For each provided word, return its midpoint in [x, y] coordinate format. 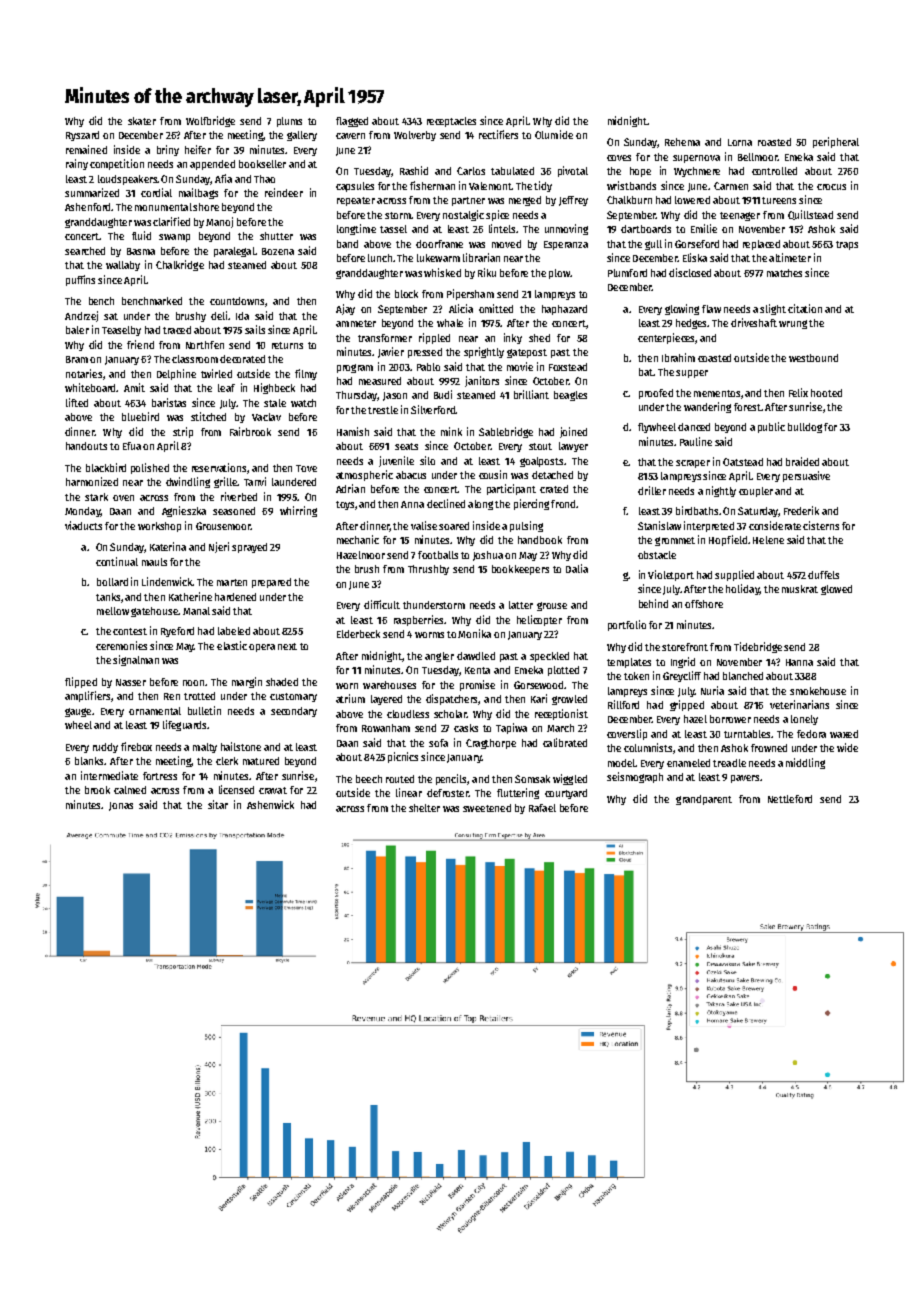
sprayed [249, 548]
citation [805, 308]
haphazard [564, 310]
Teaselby [121, 331]
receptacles [451, 122]
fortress [160, 776]
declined [446, 503]
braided [802, 461]
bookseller [262, 164]
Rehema [682, 142]
